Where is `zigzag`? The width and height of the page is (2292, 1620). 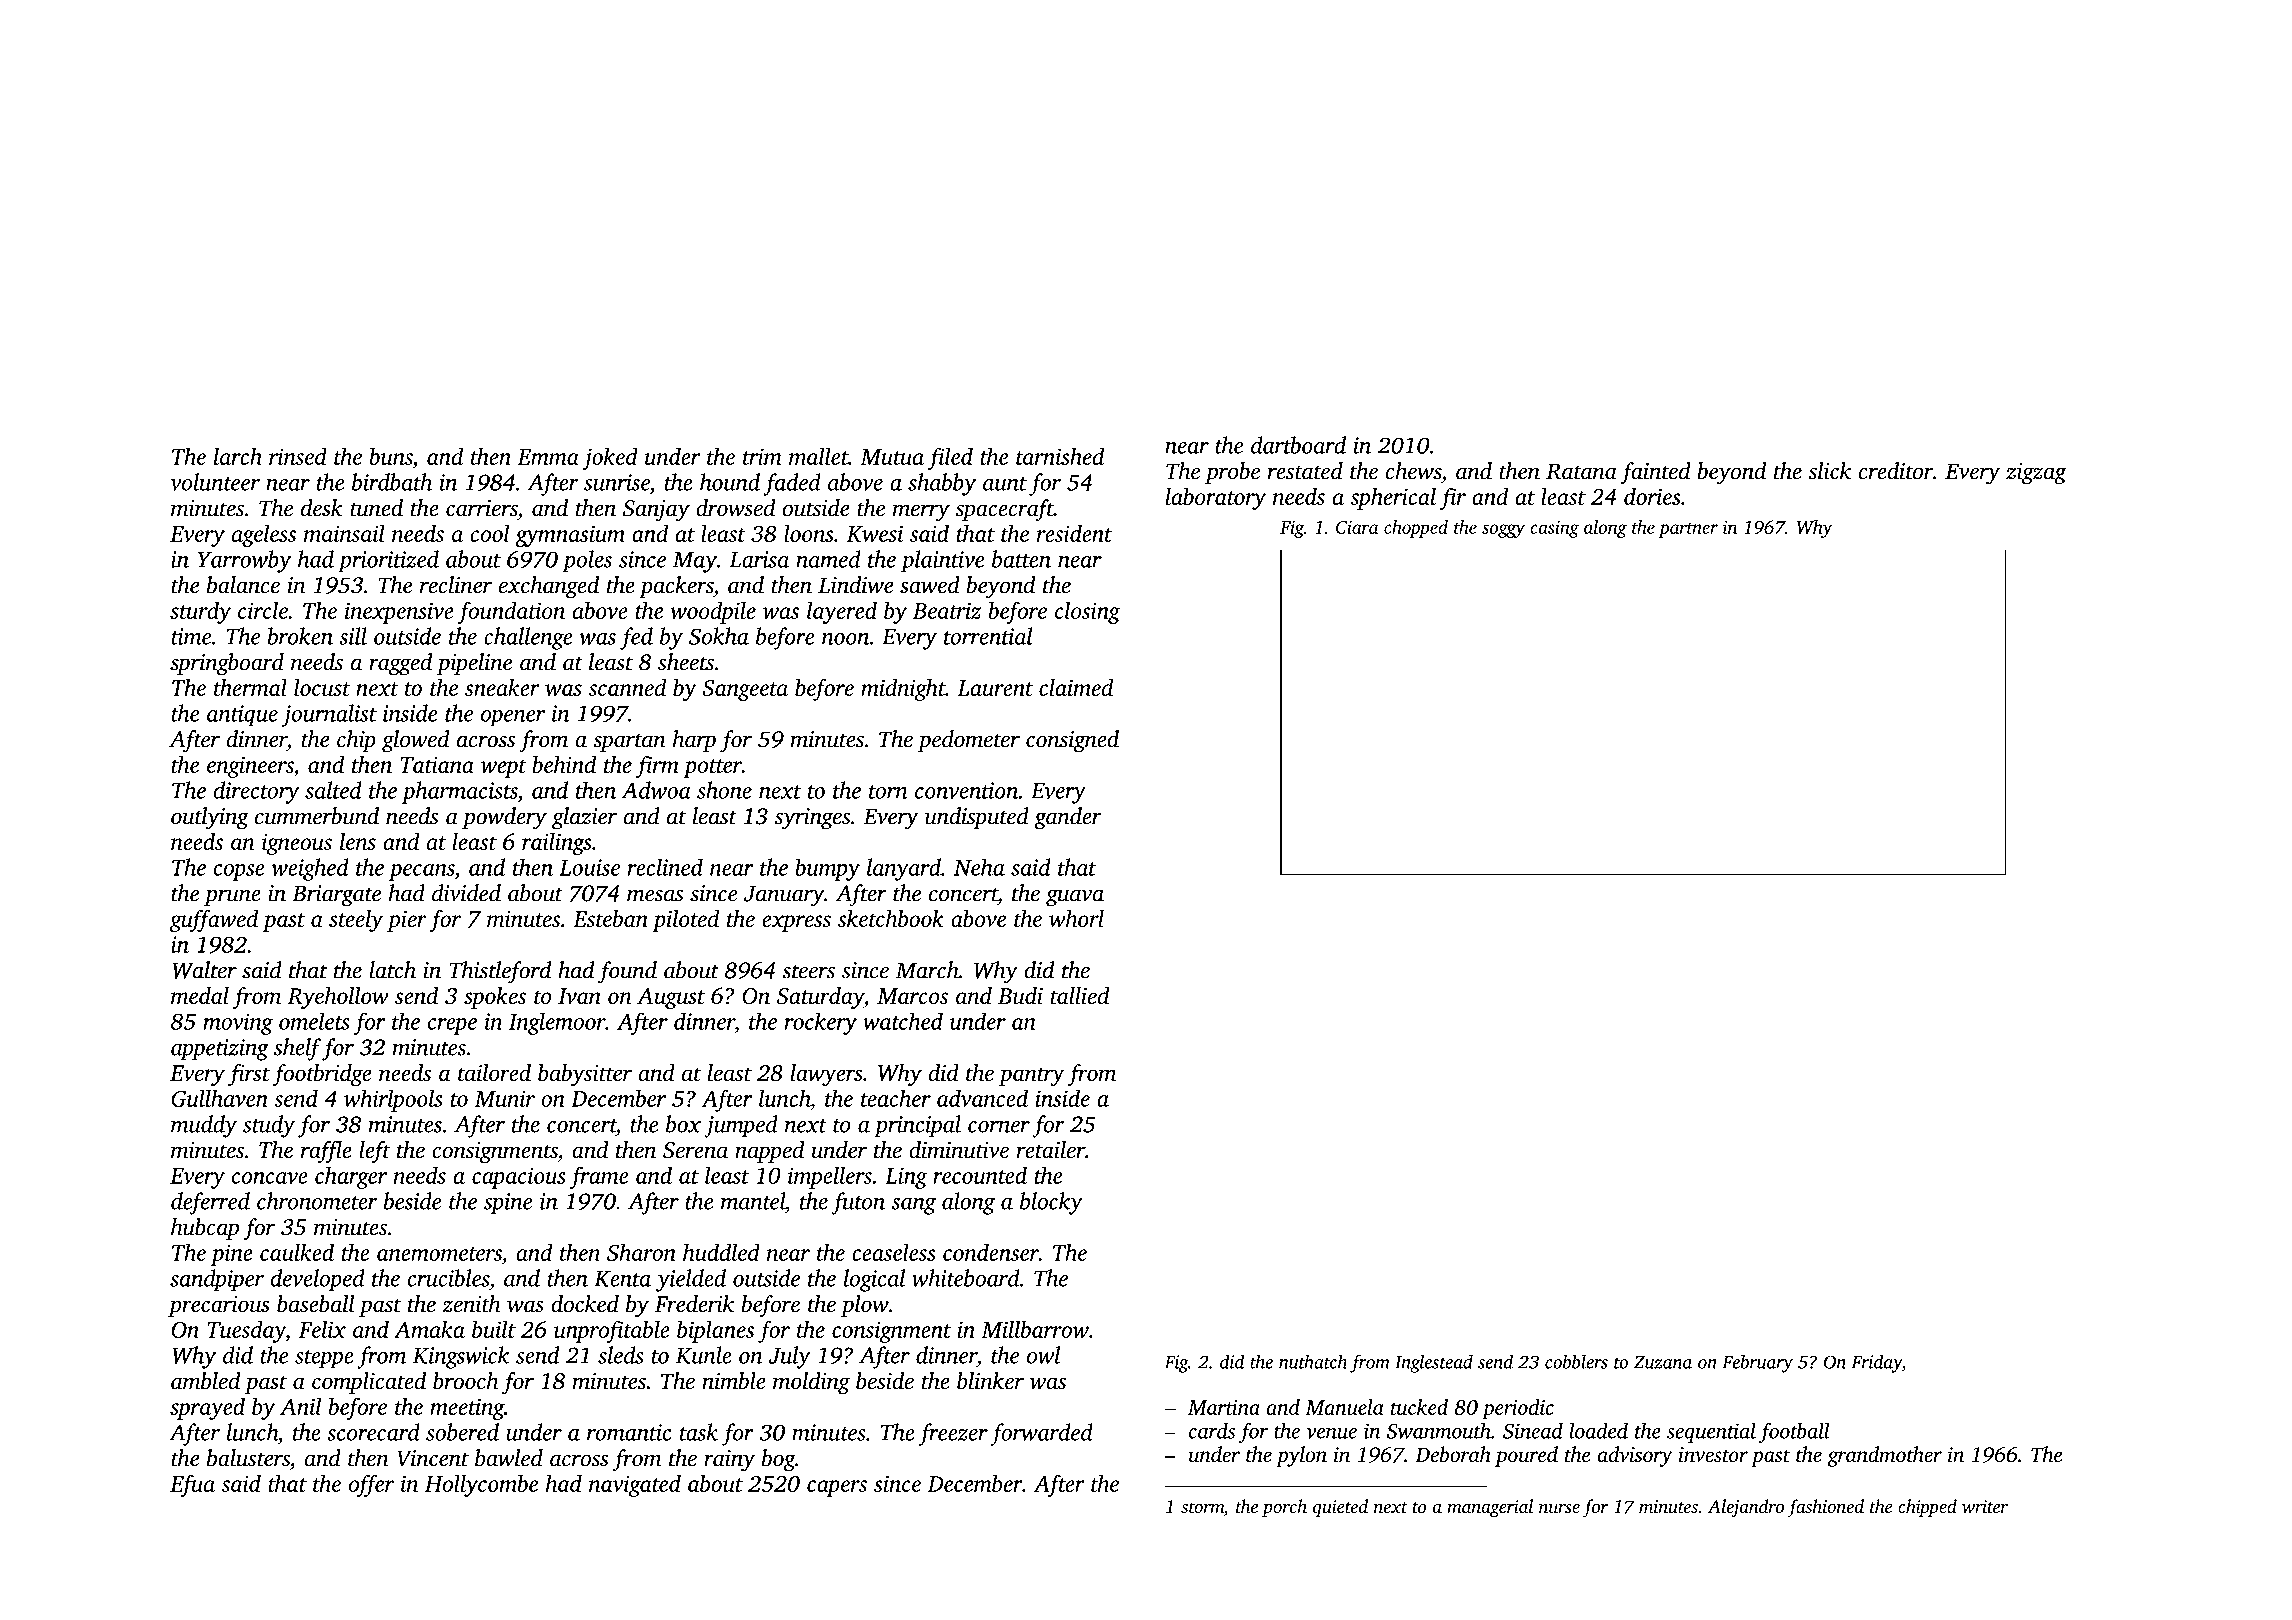 zigzag is located at coordinates (2036, 474).
